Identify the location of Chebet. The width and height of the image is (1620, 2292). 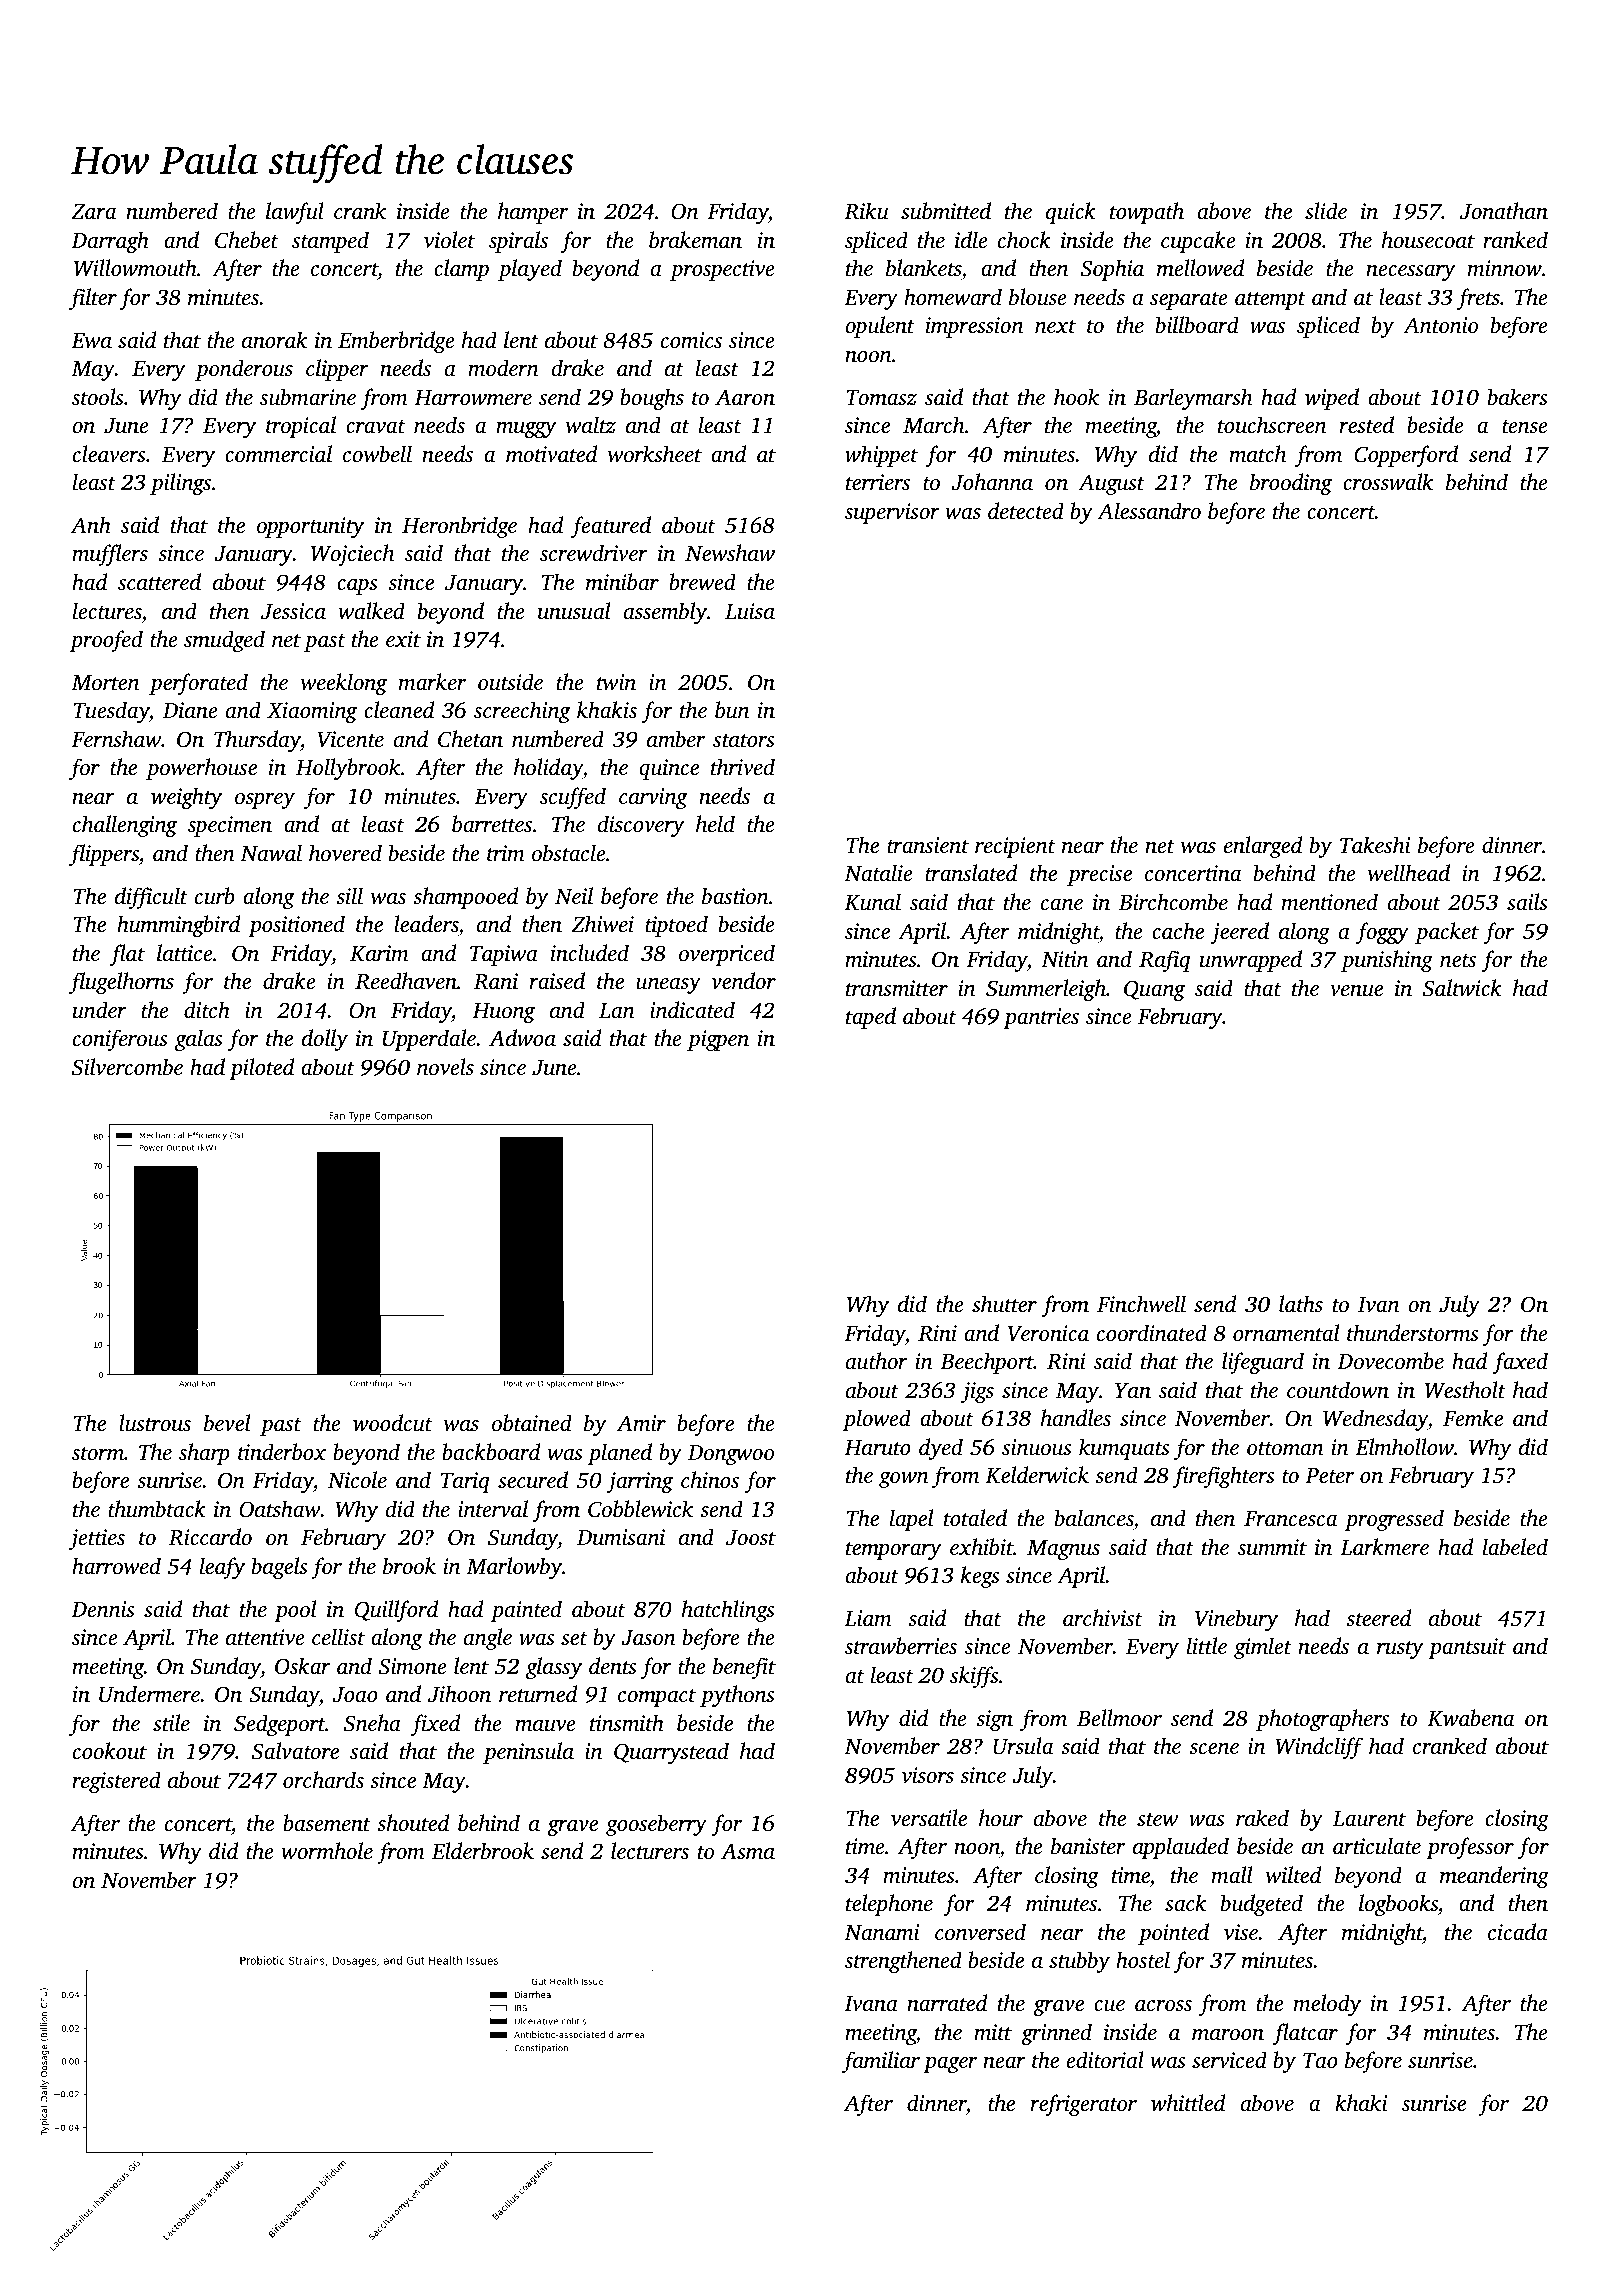
(246, 240).
